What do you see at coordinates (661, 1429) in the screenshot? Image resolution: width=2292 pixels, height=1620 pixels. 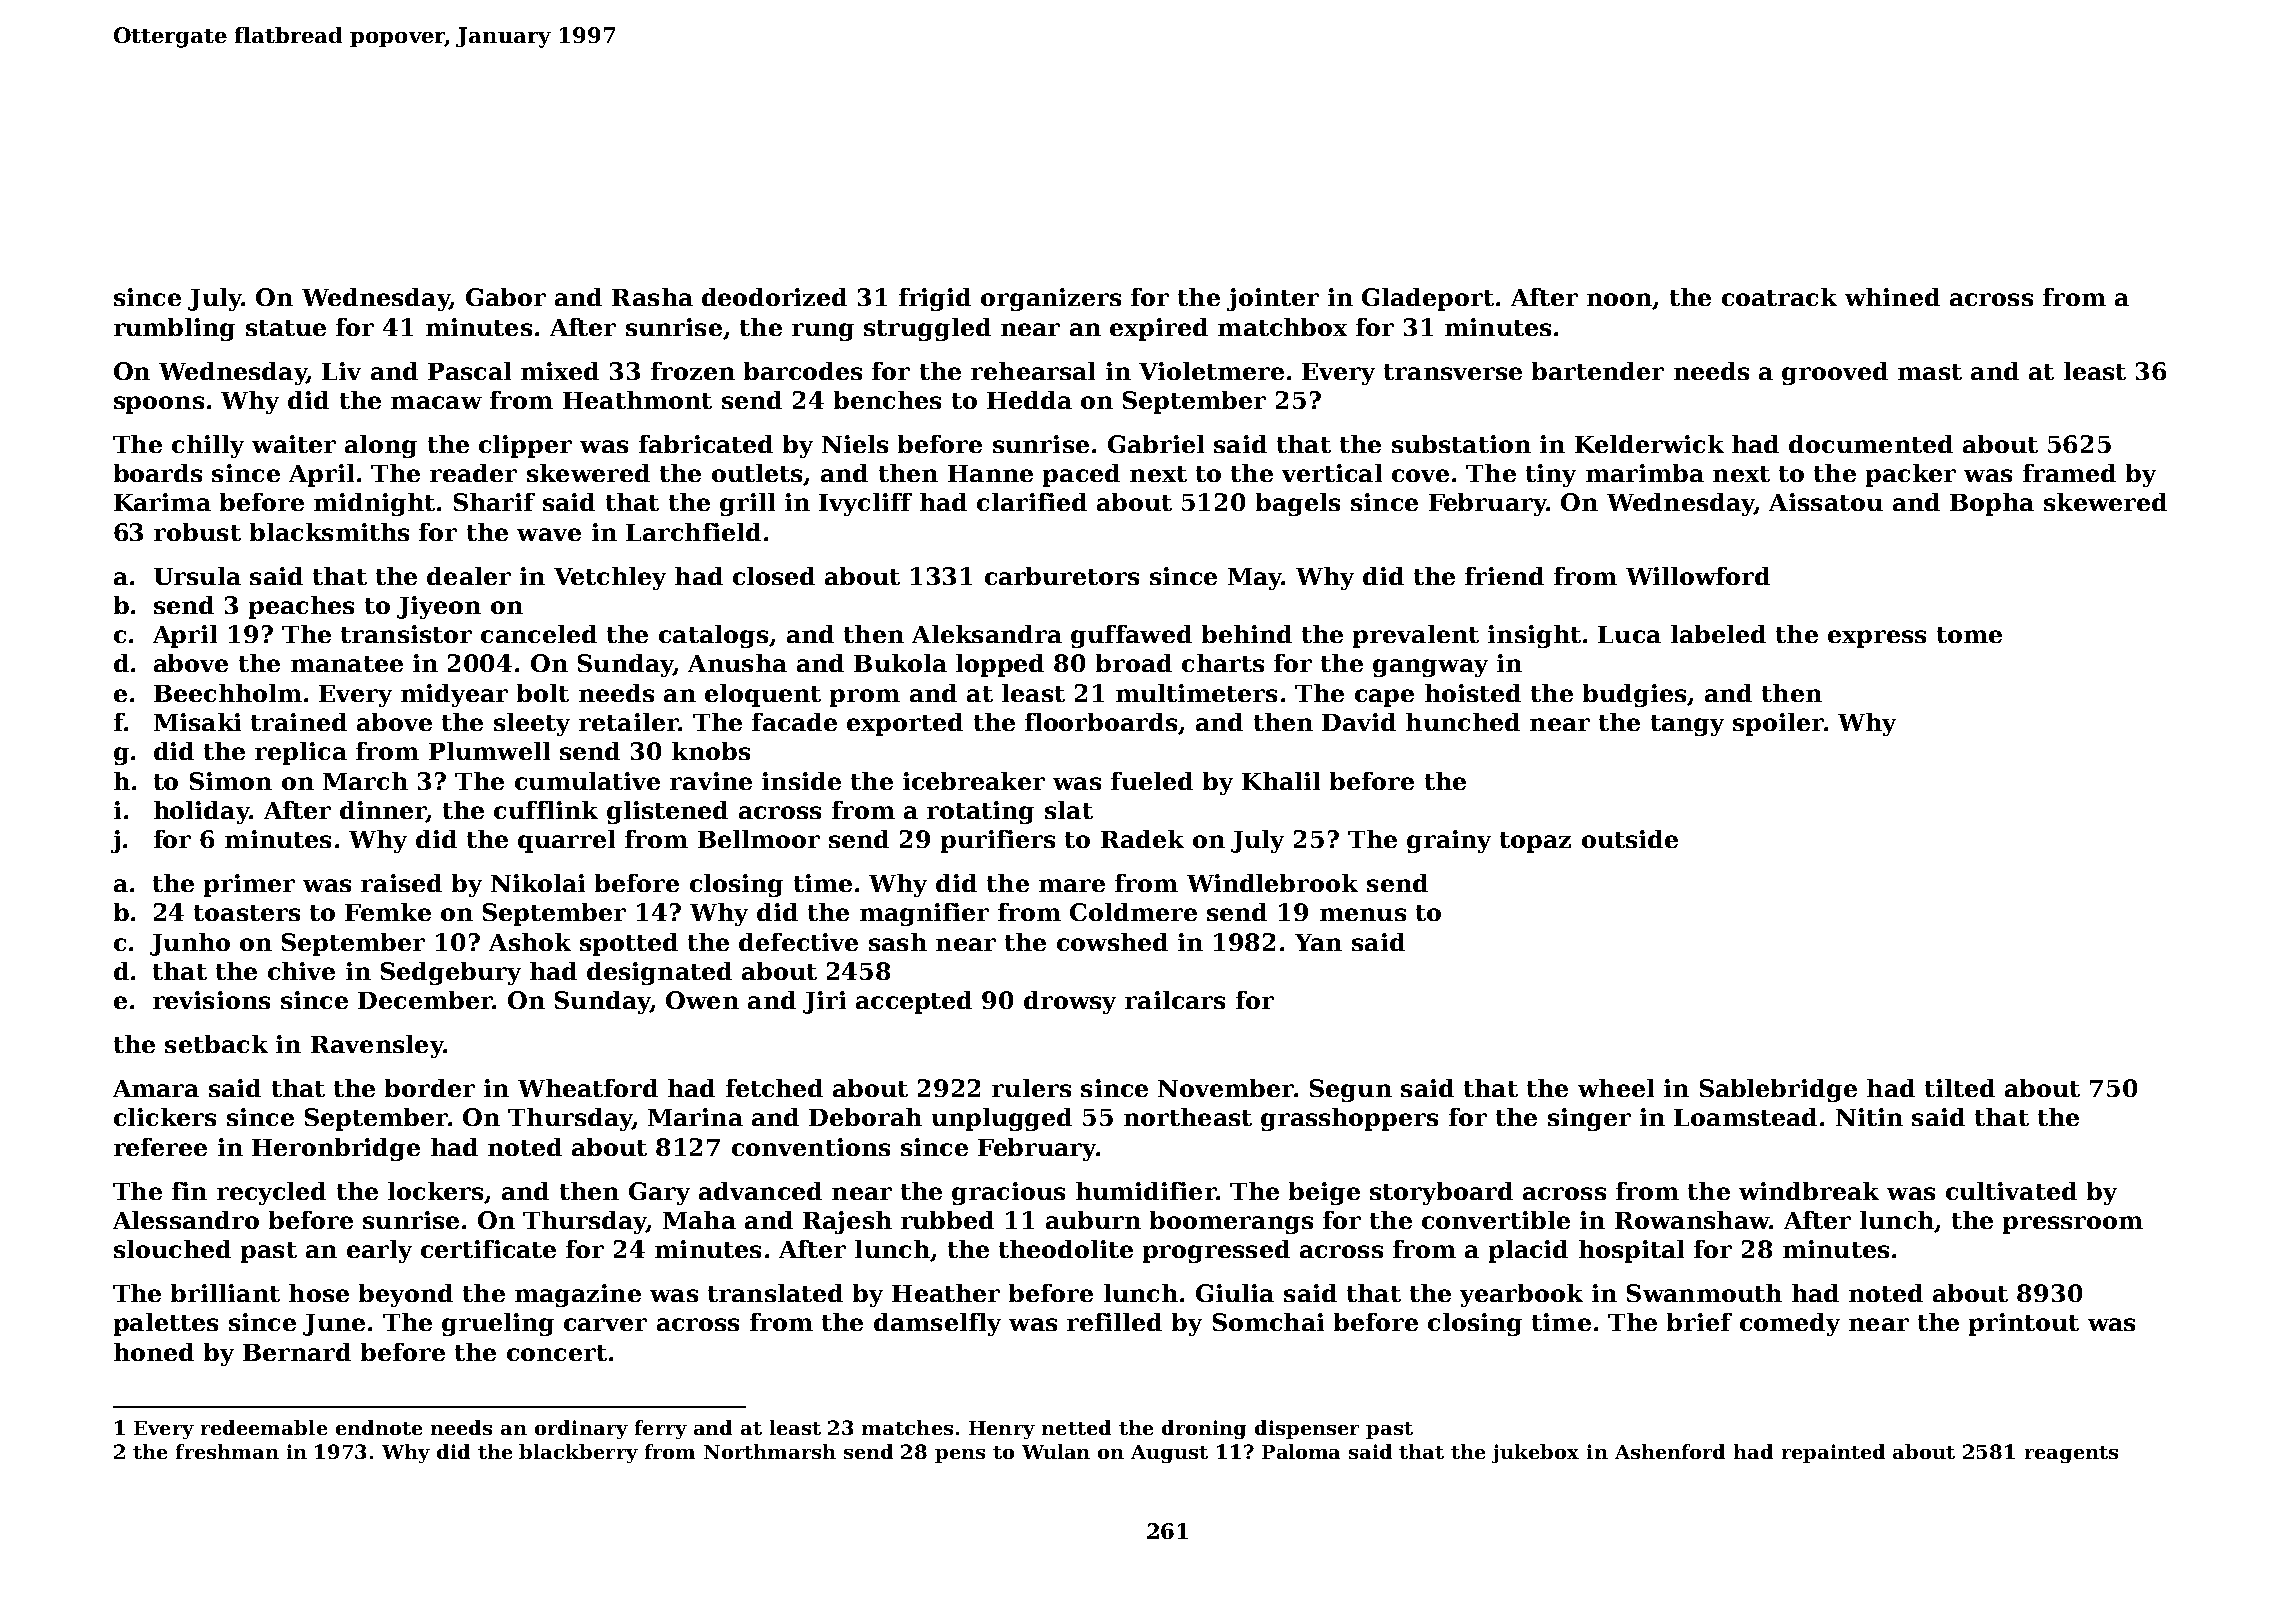 I see `ferry` at bounding box center [661, 1429].
